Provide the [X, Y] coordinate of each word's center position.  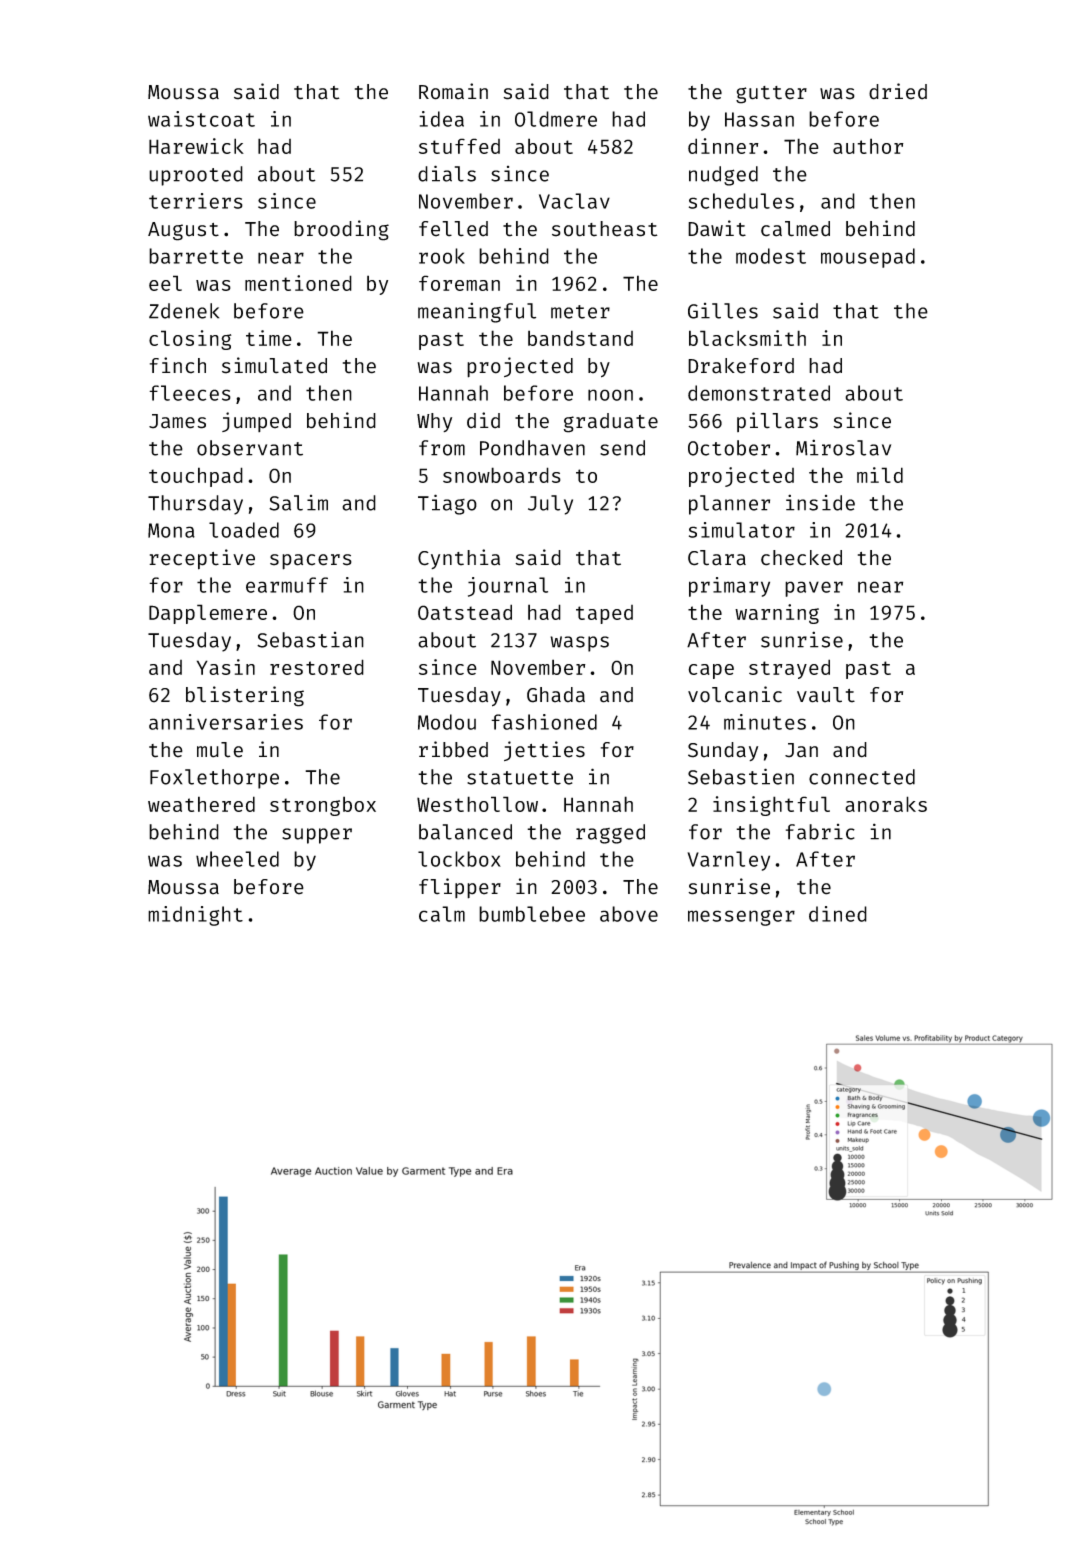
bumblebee [532, 914]
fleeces [190, 393]
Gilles [723, 311]
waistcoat [201, 119]
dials [447, 173]
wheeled [237, 859]
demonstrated [759, 393]
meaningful [477, 312]
